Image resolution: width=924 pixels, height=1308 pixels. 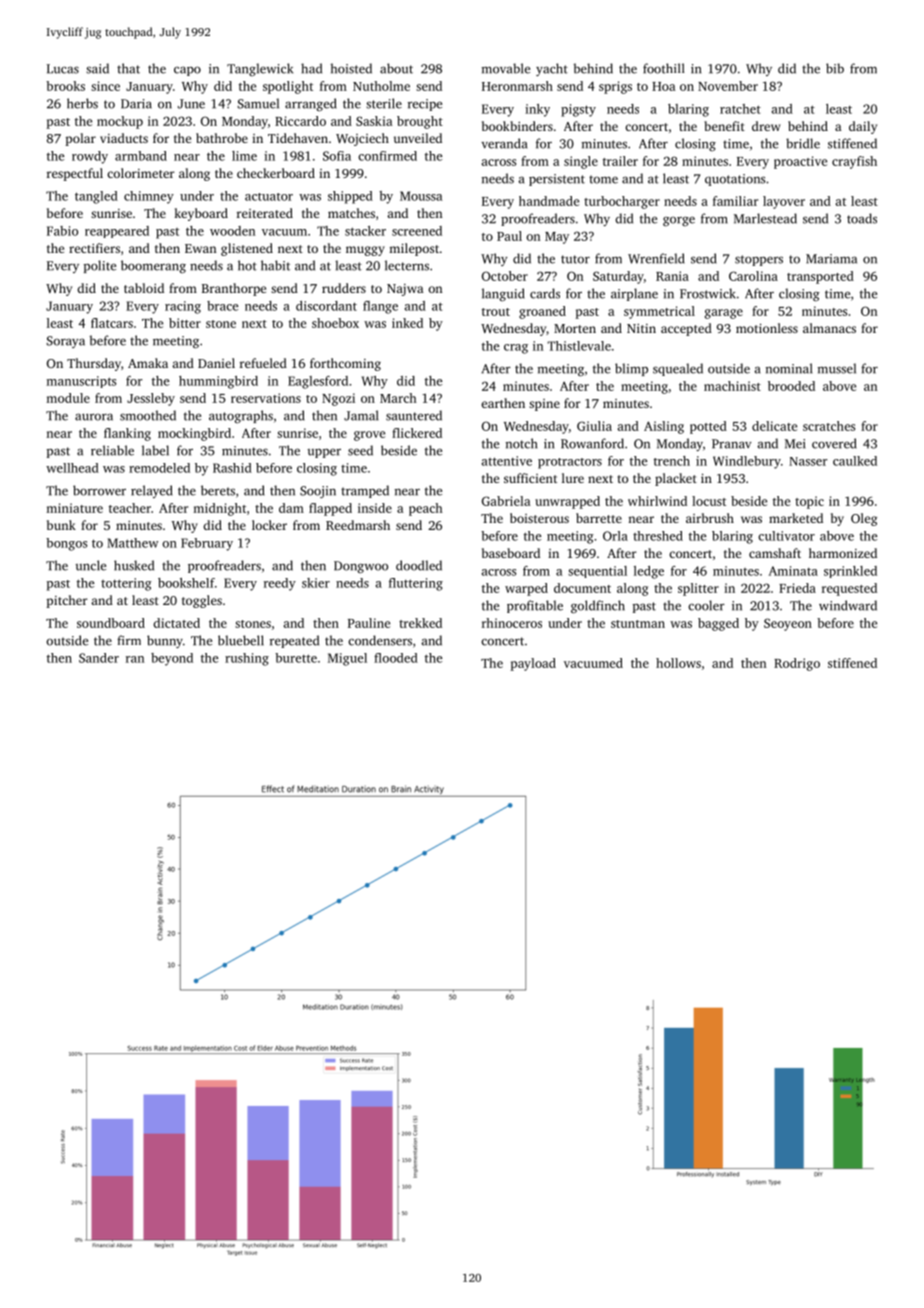 What do you see at coordinates (552, 69) in the screenshot?
I see `yacht` at bounding box center [552, 69].
